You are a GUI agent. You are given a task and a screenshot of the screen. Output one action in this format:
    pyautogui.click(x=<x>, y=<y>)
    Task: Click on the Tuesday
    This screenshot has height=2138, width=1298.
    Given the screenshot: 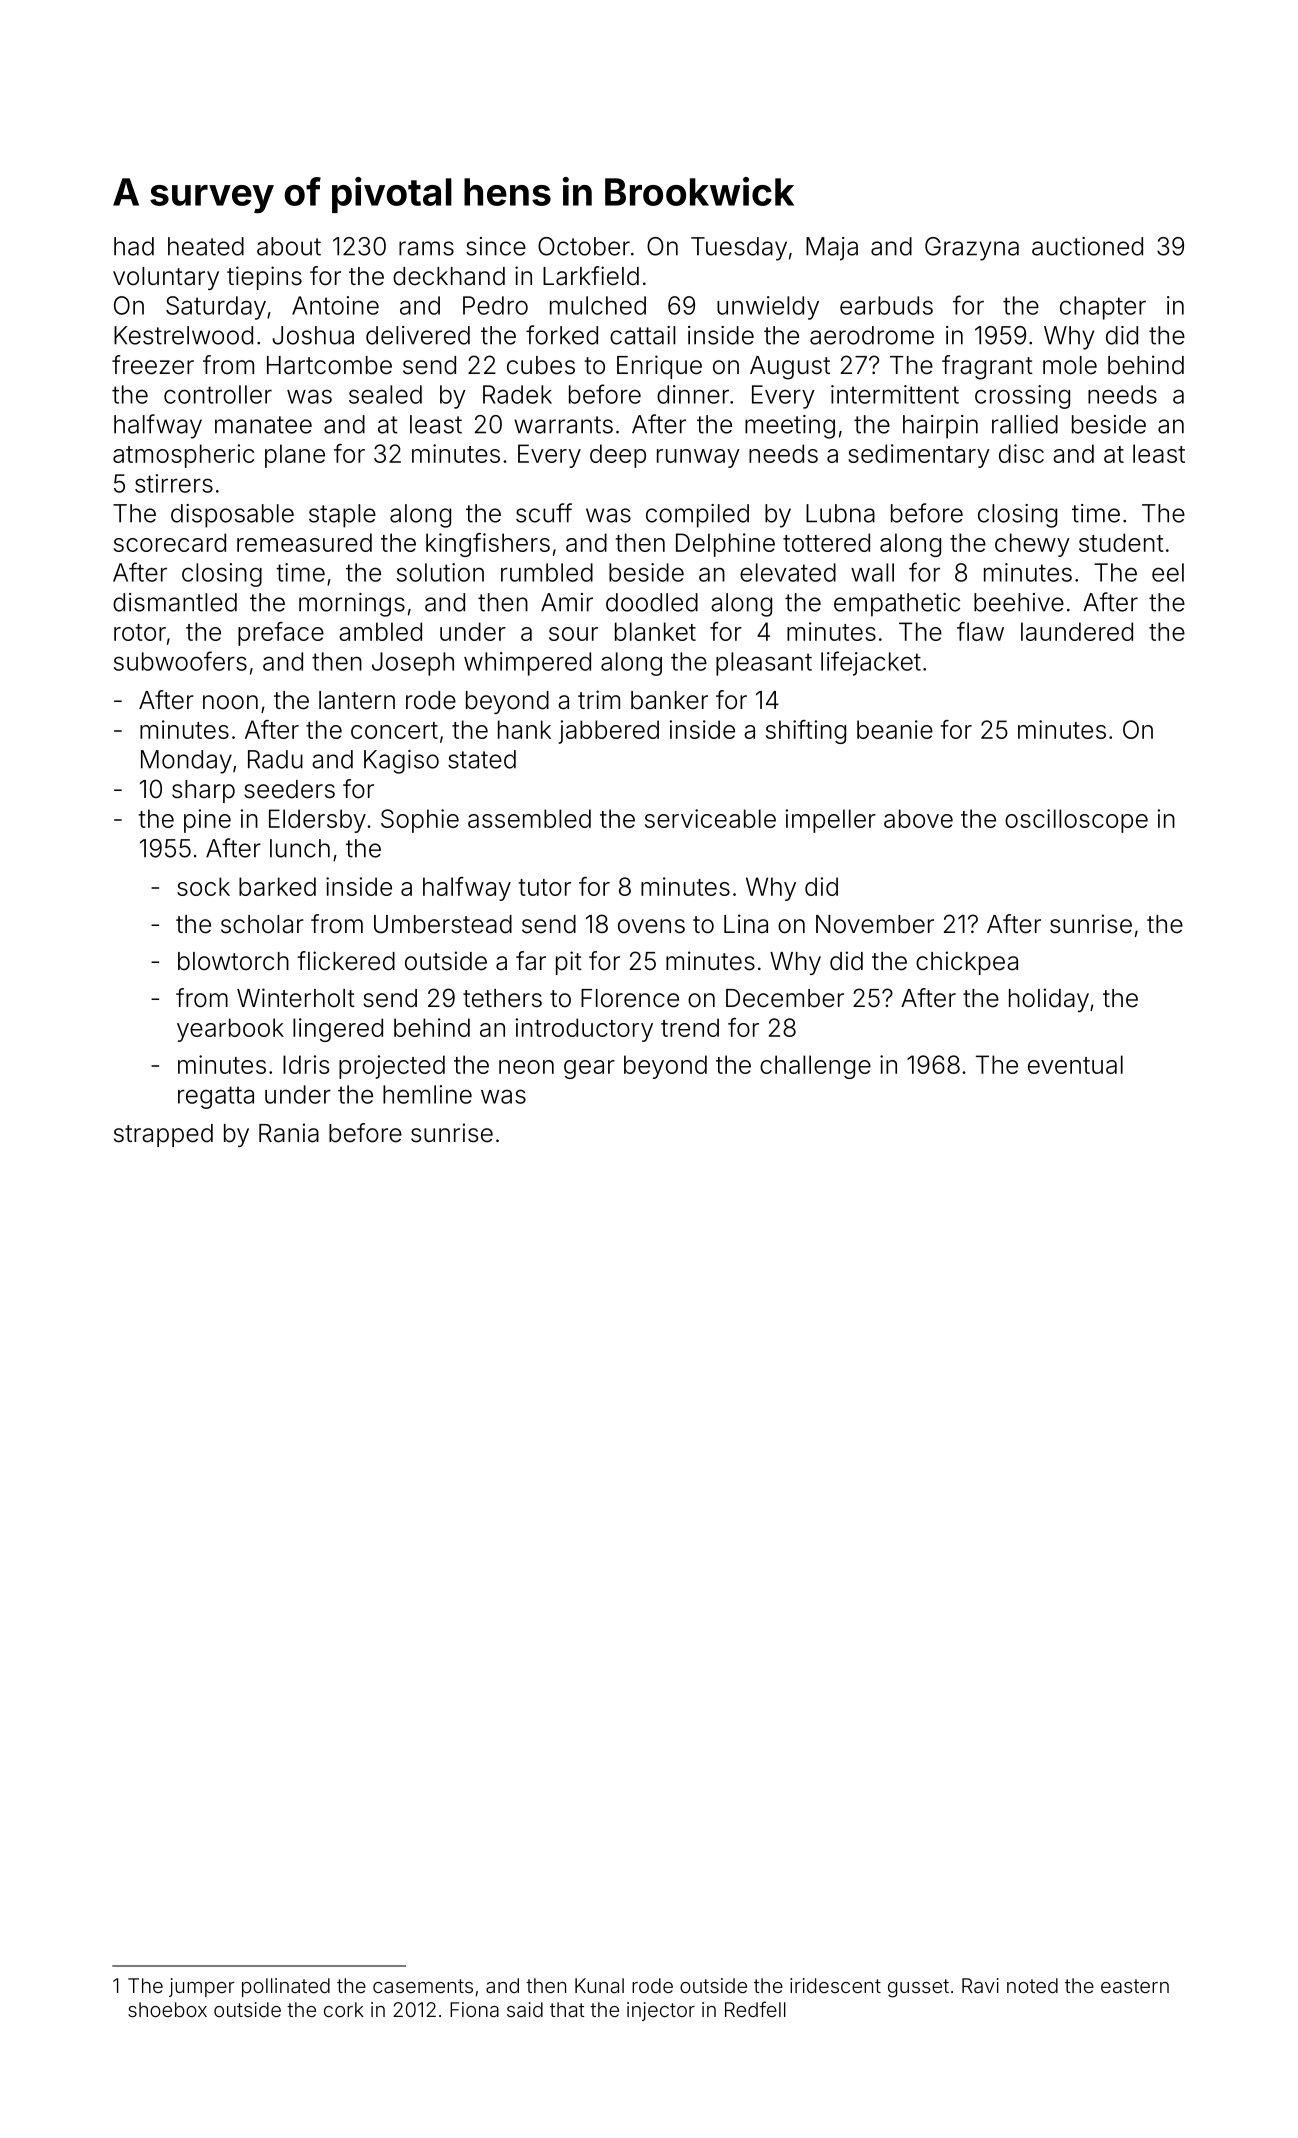 What is the action you would take?
    pyautogui.click(x=739, y=249)
